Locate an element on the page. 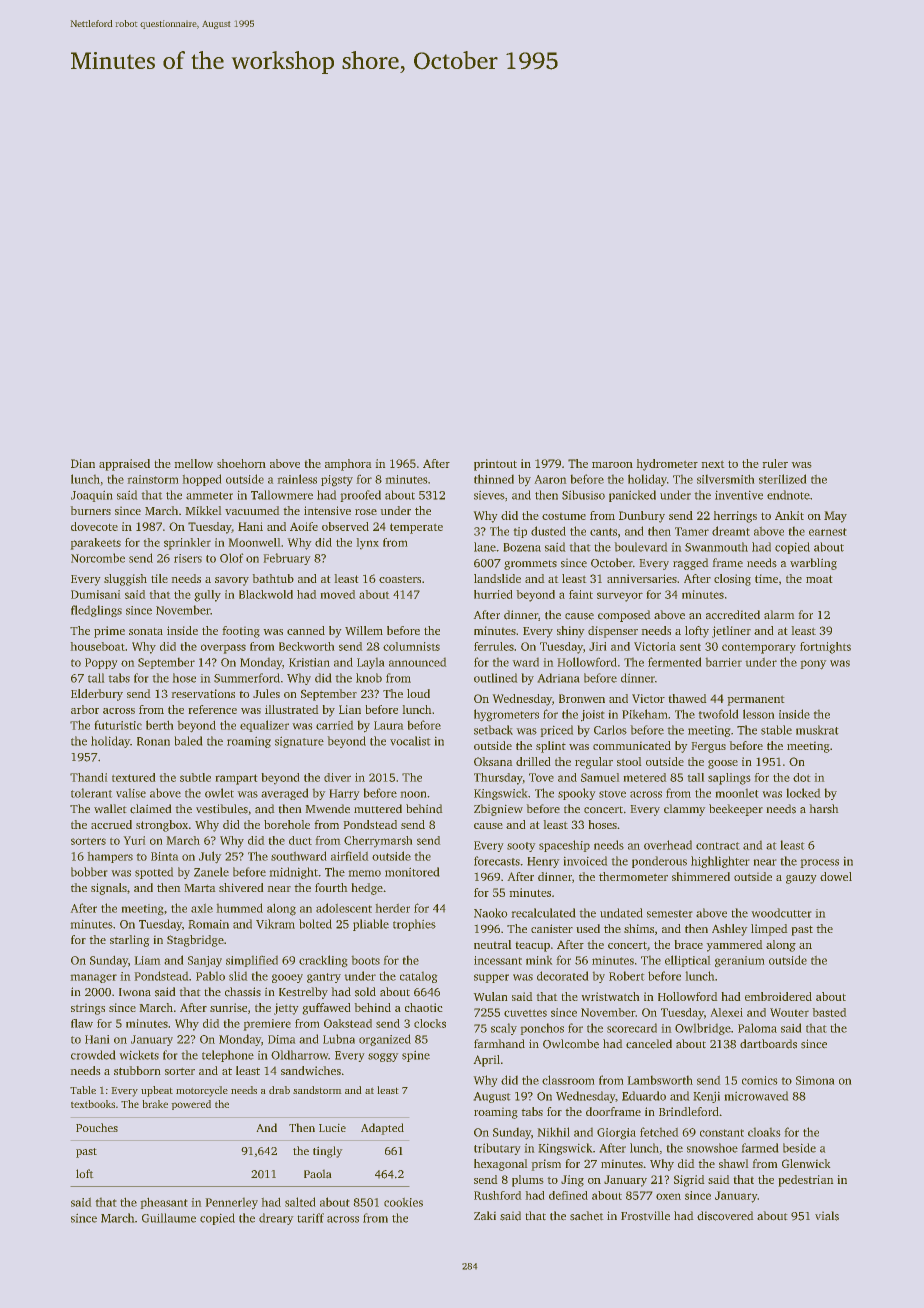 This page has height=1308, width=924. chassis is located at coordinates (243, 992).
